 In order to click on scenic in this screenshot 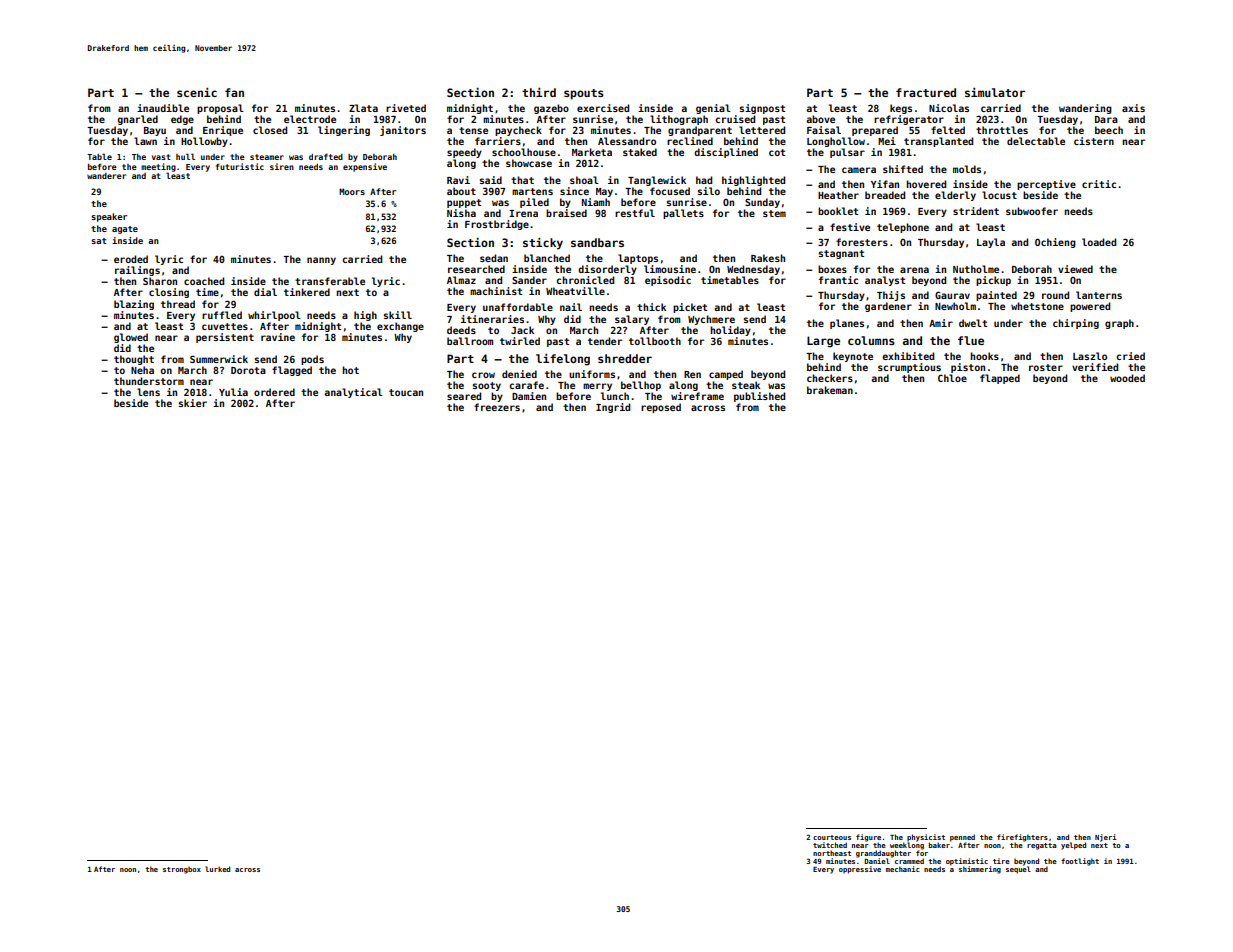, I will do `click(197, 92)`.
